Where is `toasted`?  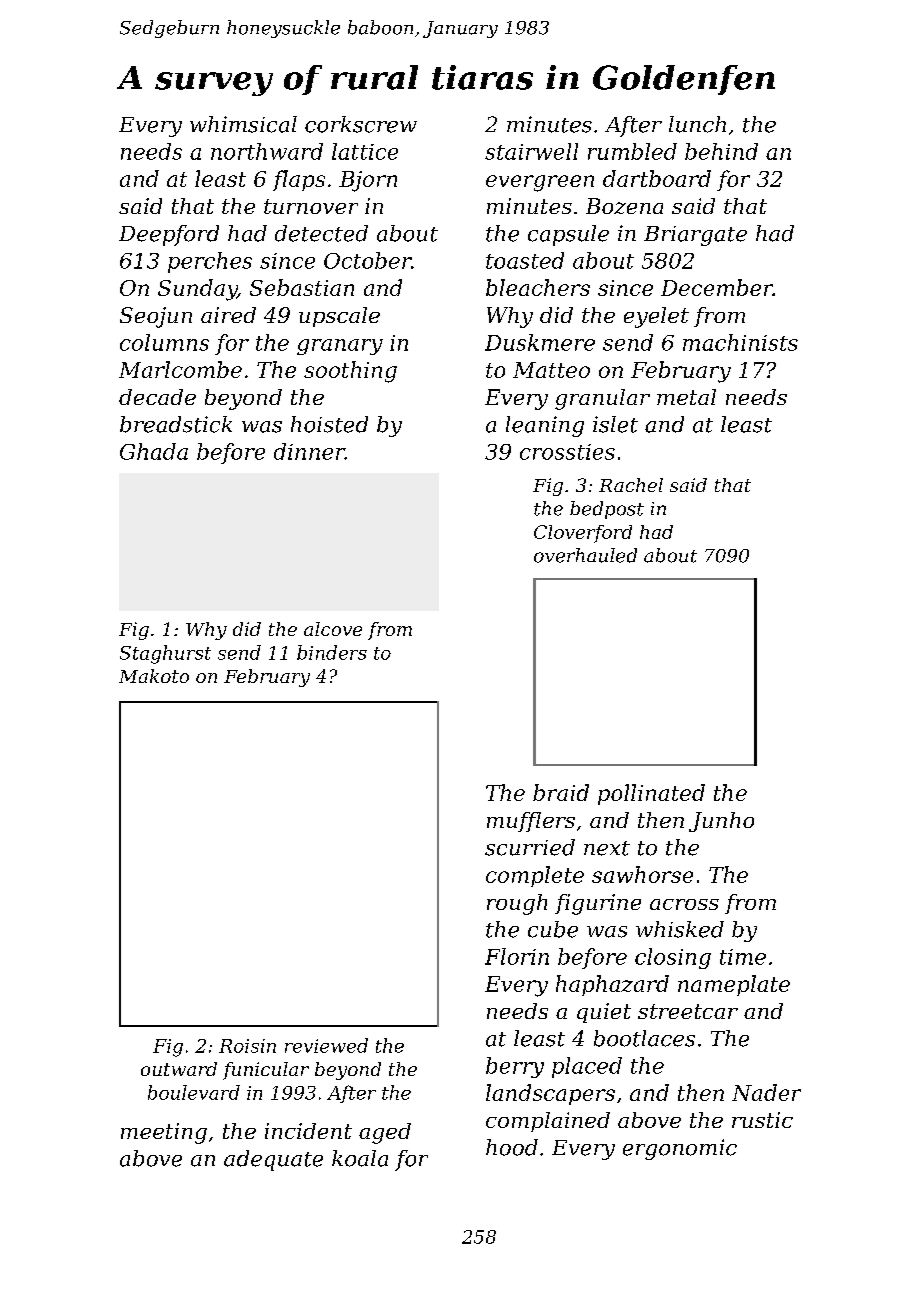 toasted is located at coordinates (525, 260).
